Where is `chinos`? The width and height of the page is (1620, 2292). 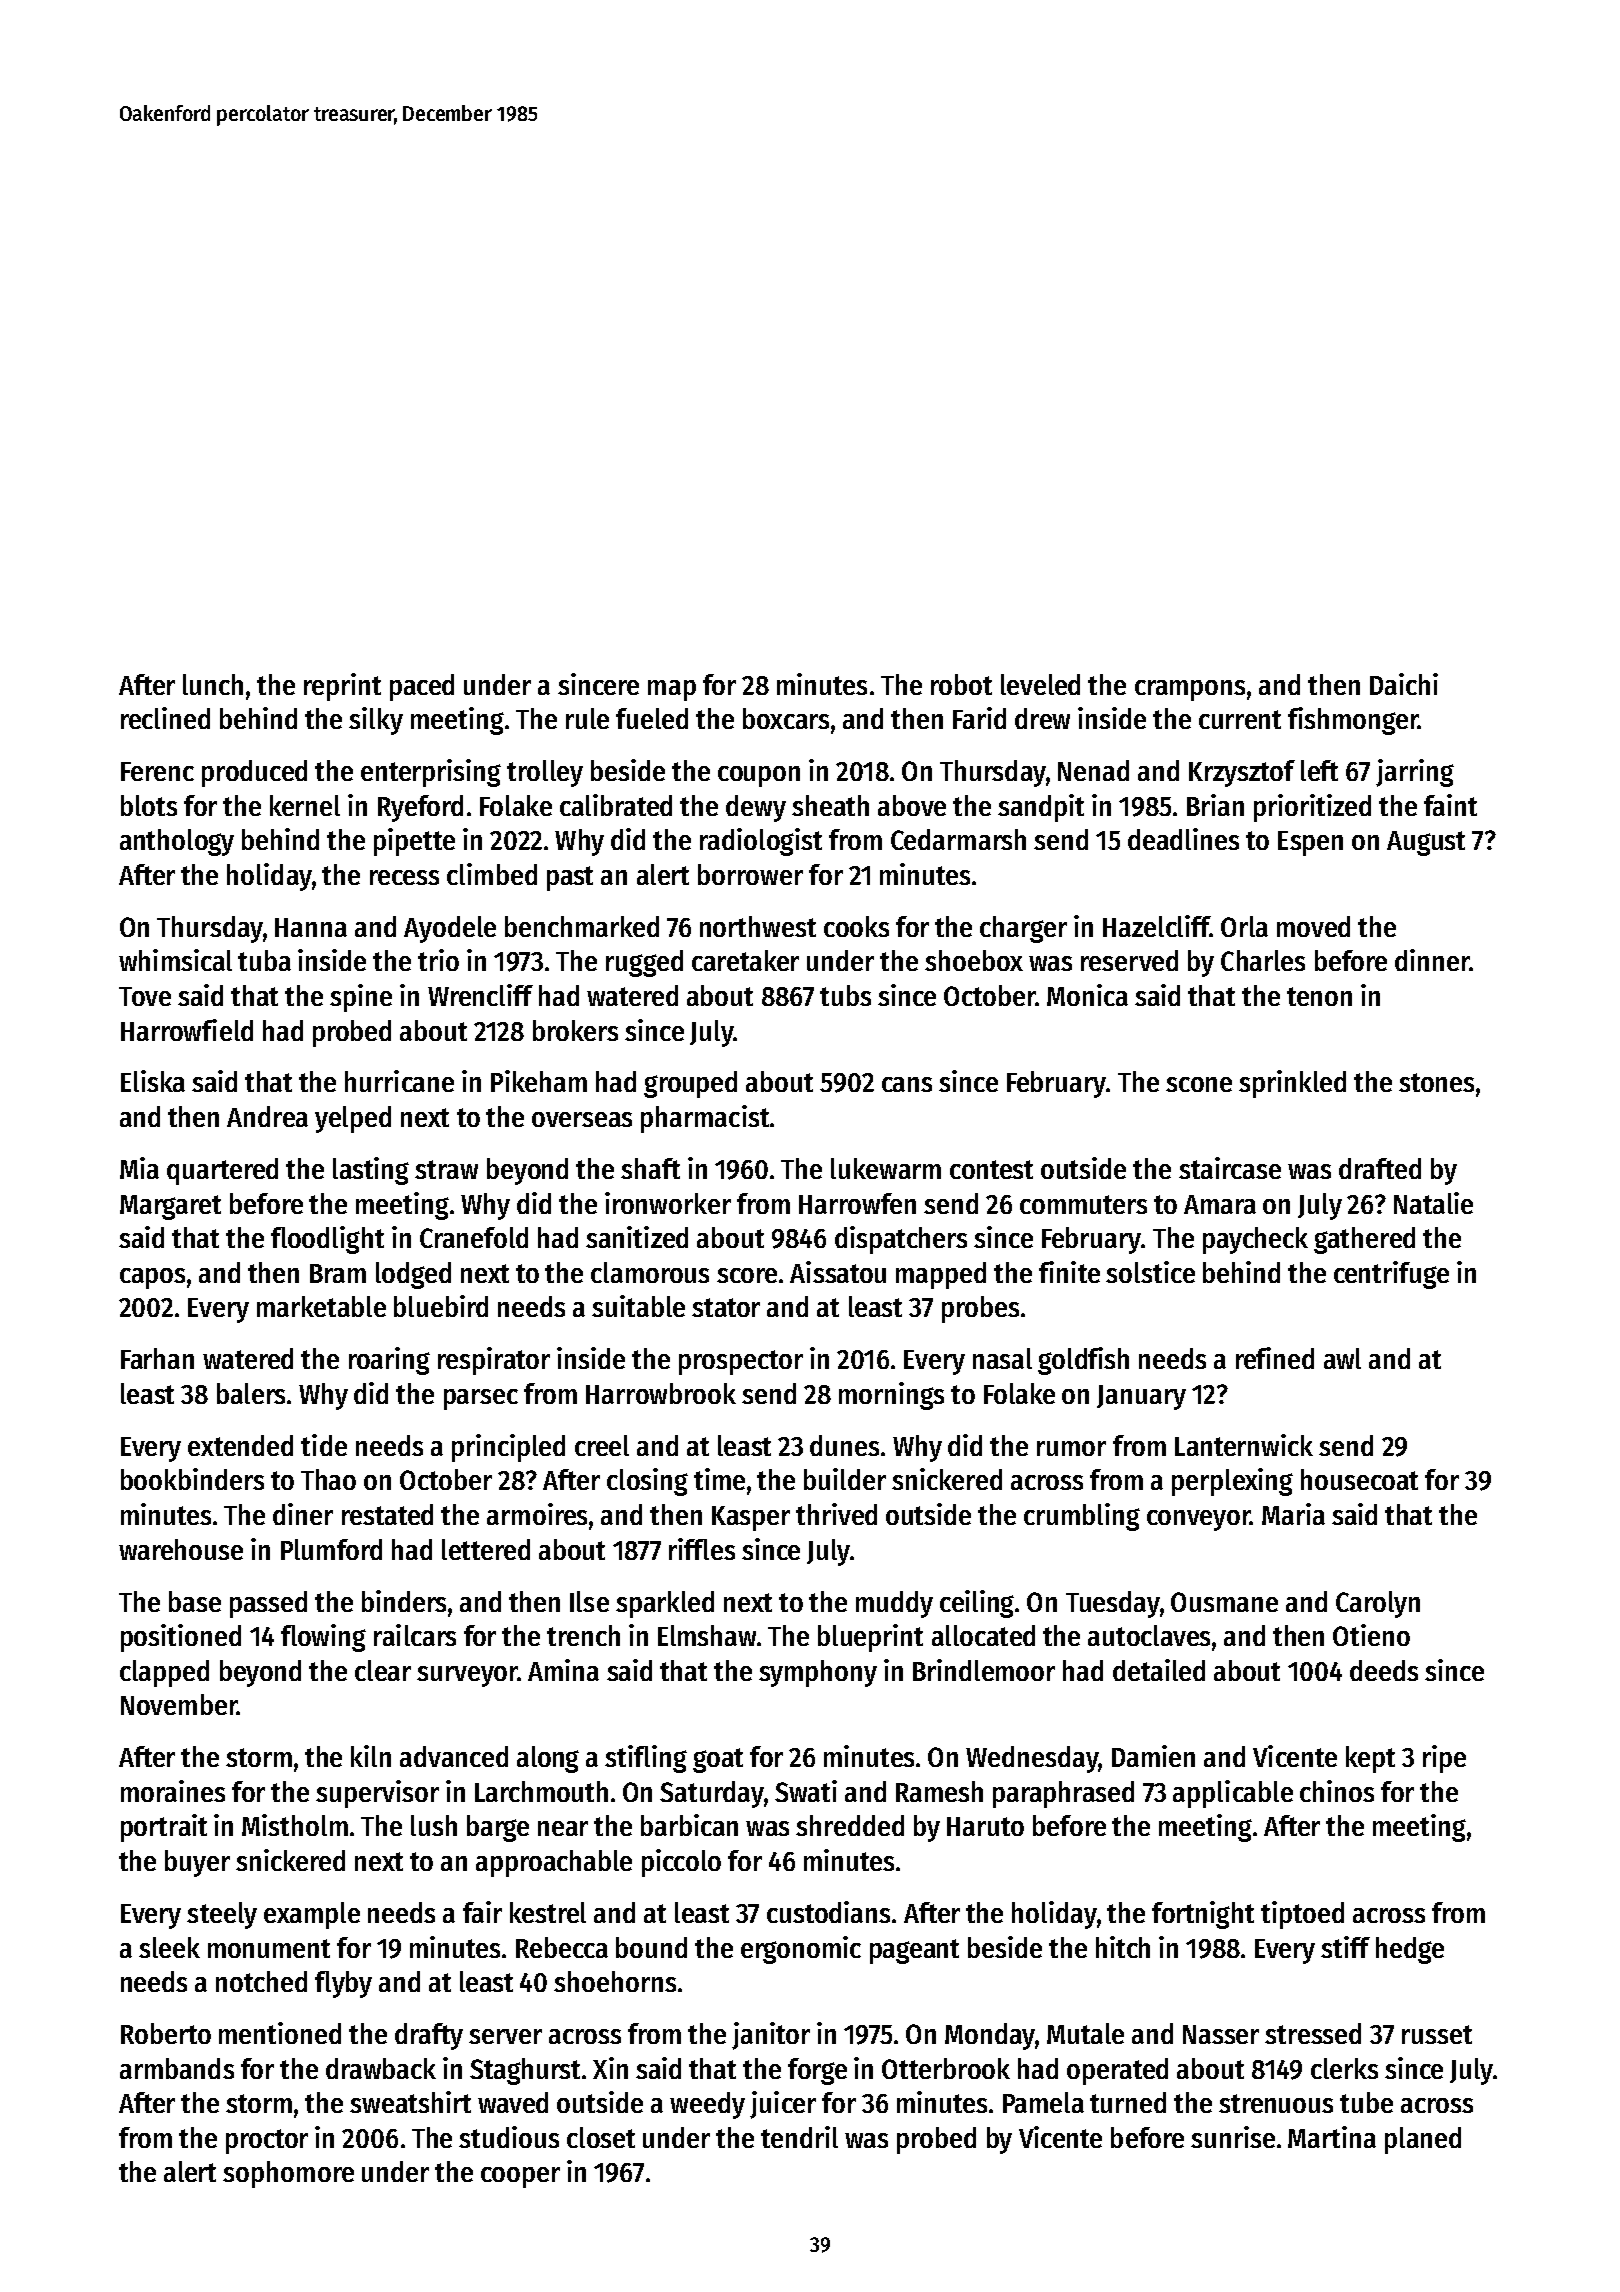 chinos is located at coordinates (1337, 1791).
